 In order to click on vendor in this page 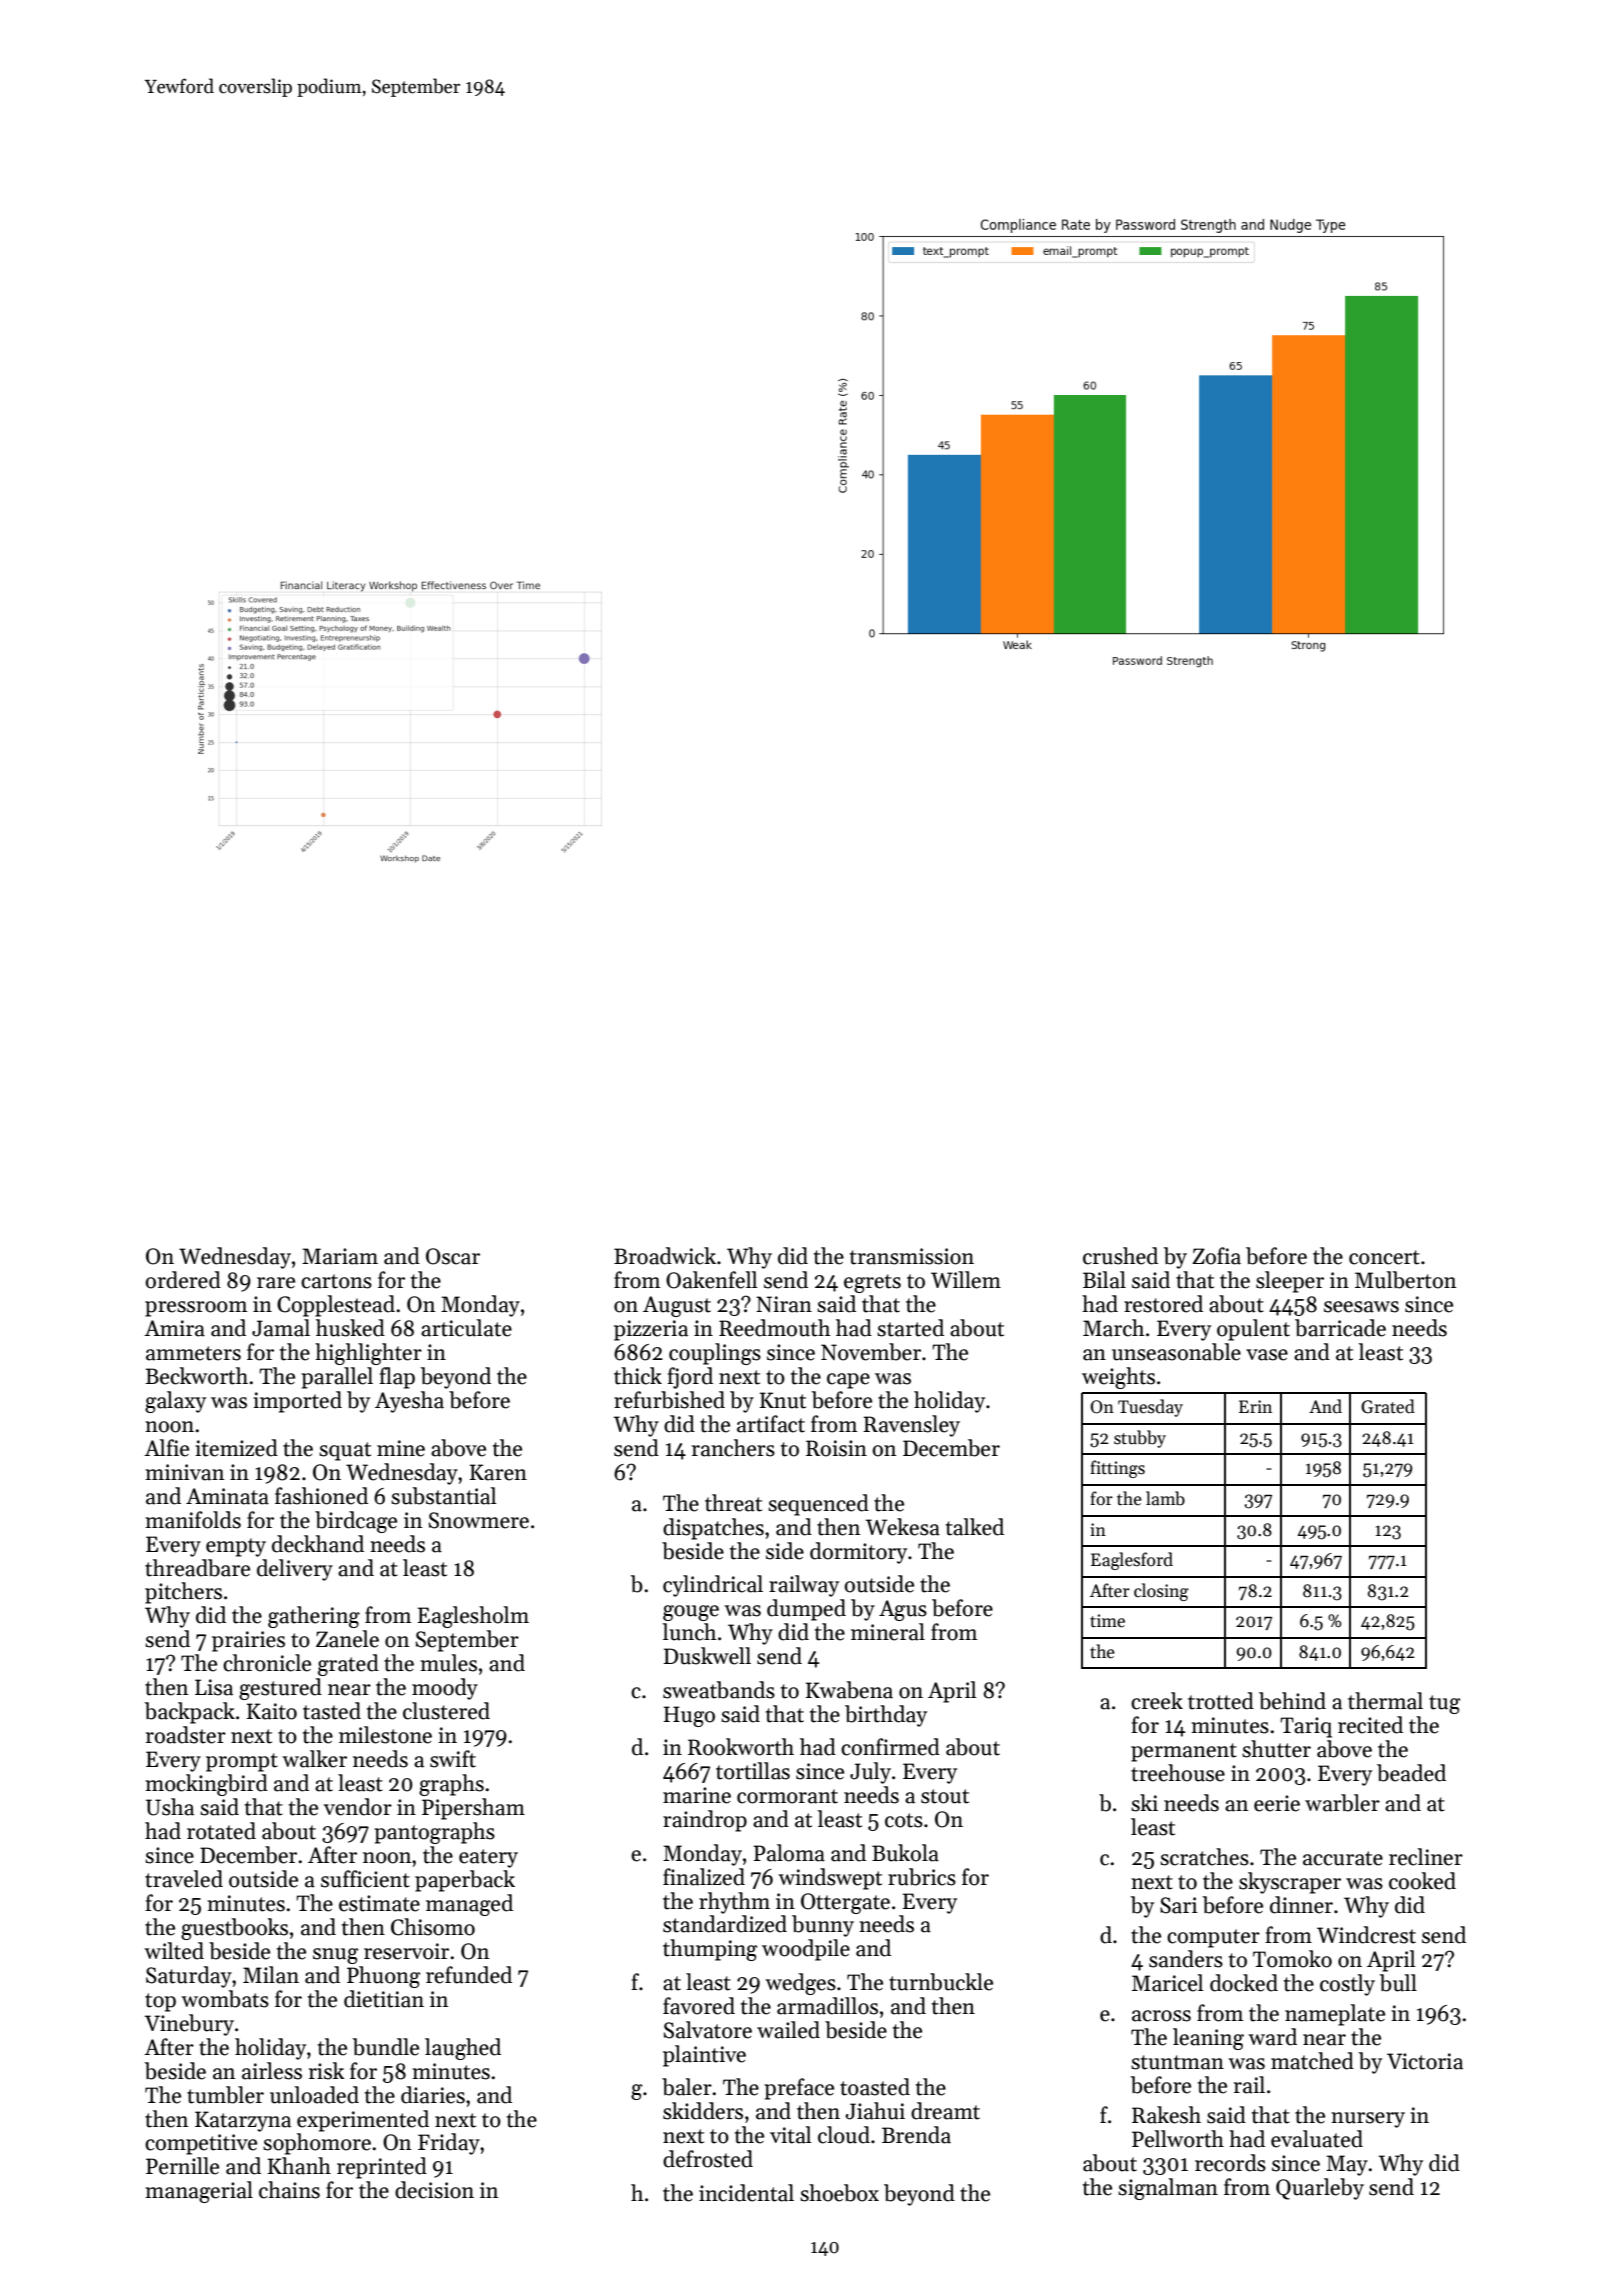, I will do `click(358, 1807)`.
